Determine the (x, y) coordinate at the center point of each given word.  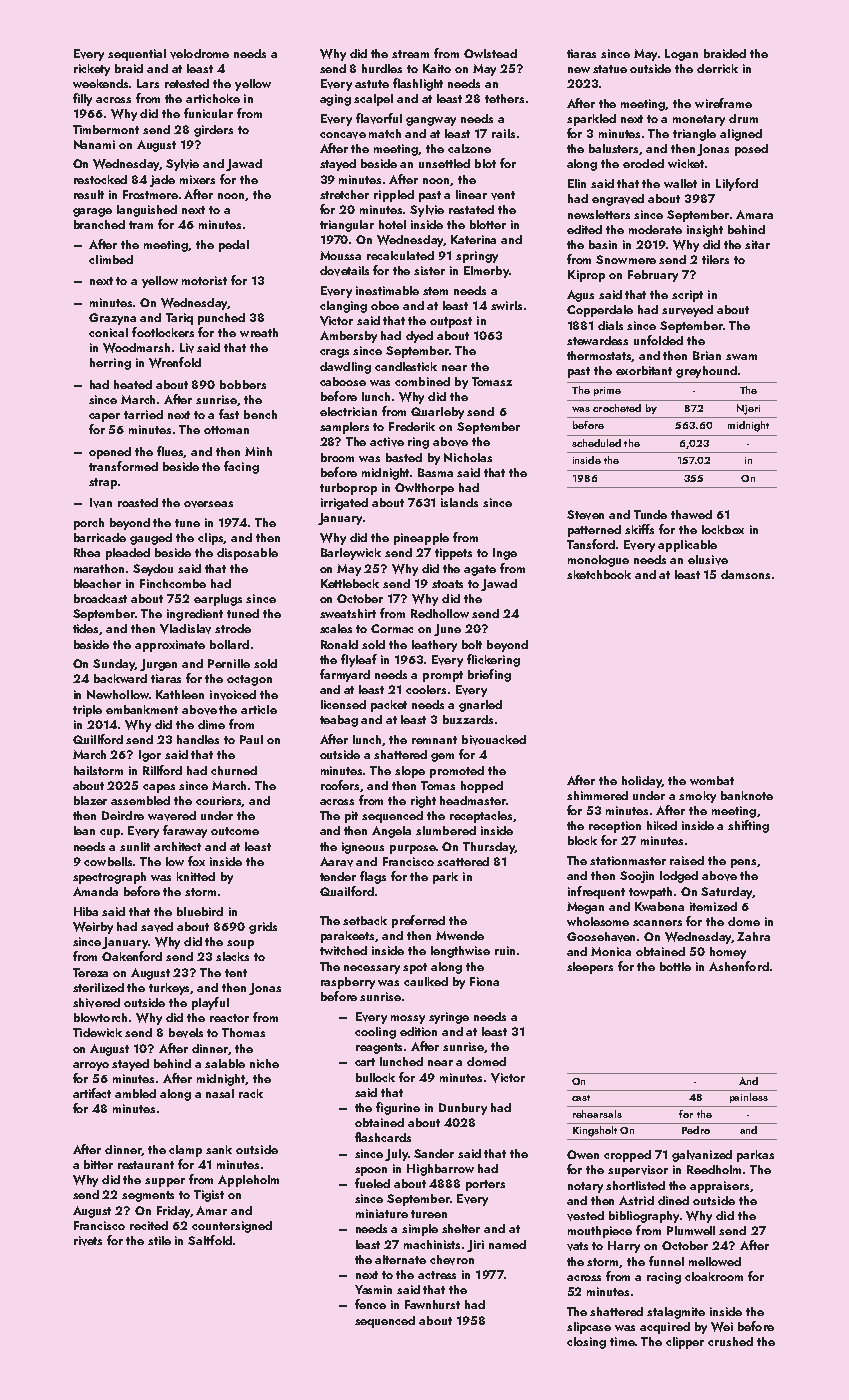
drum (743, 118)
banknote (747, 795)
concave (343, 135)
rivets (88, 1241)
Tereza (90, 972)
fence (370, 1304)
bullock (375, 1077)
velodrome (199, 54)
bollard (229, 644)
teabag (339, 721)
